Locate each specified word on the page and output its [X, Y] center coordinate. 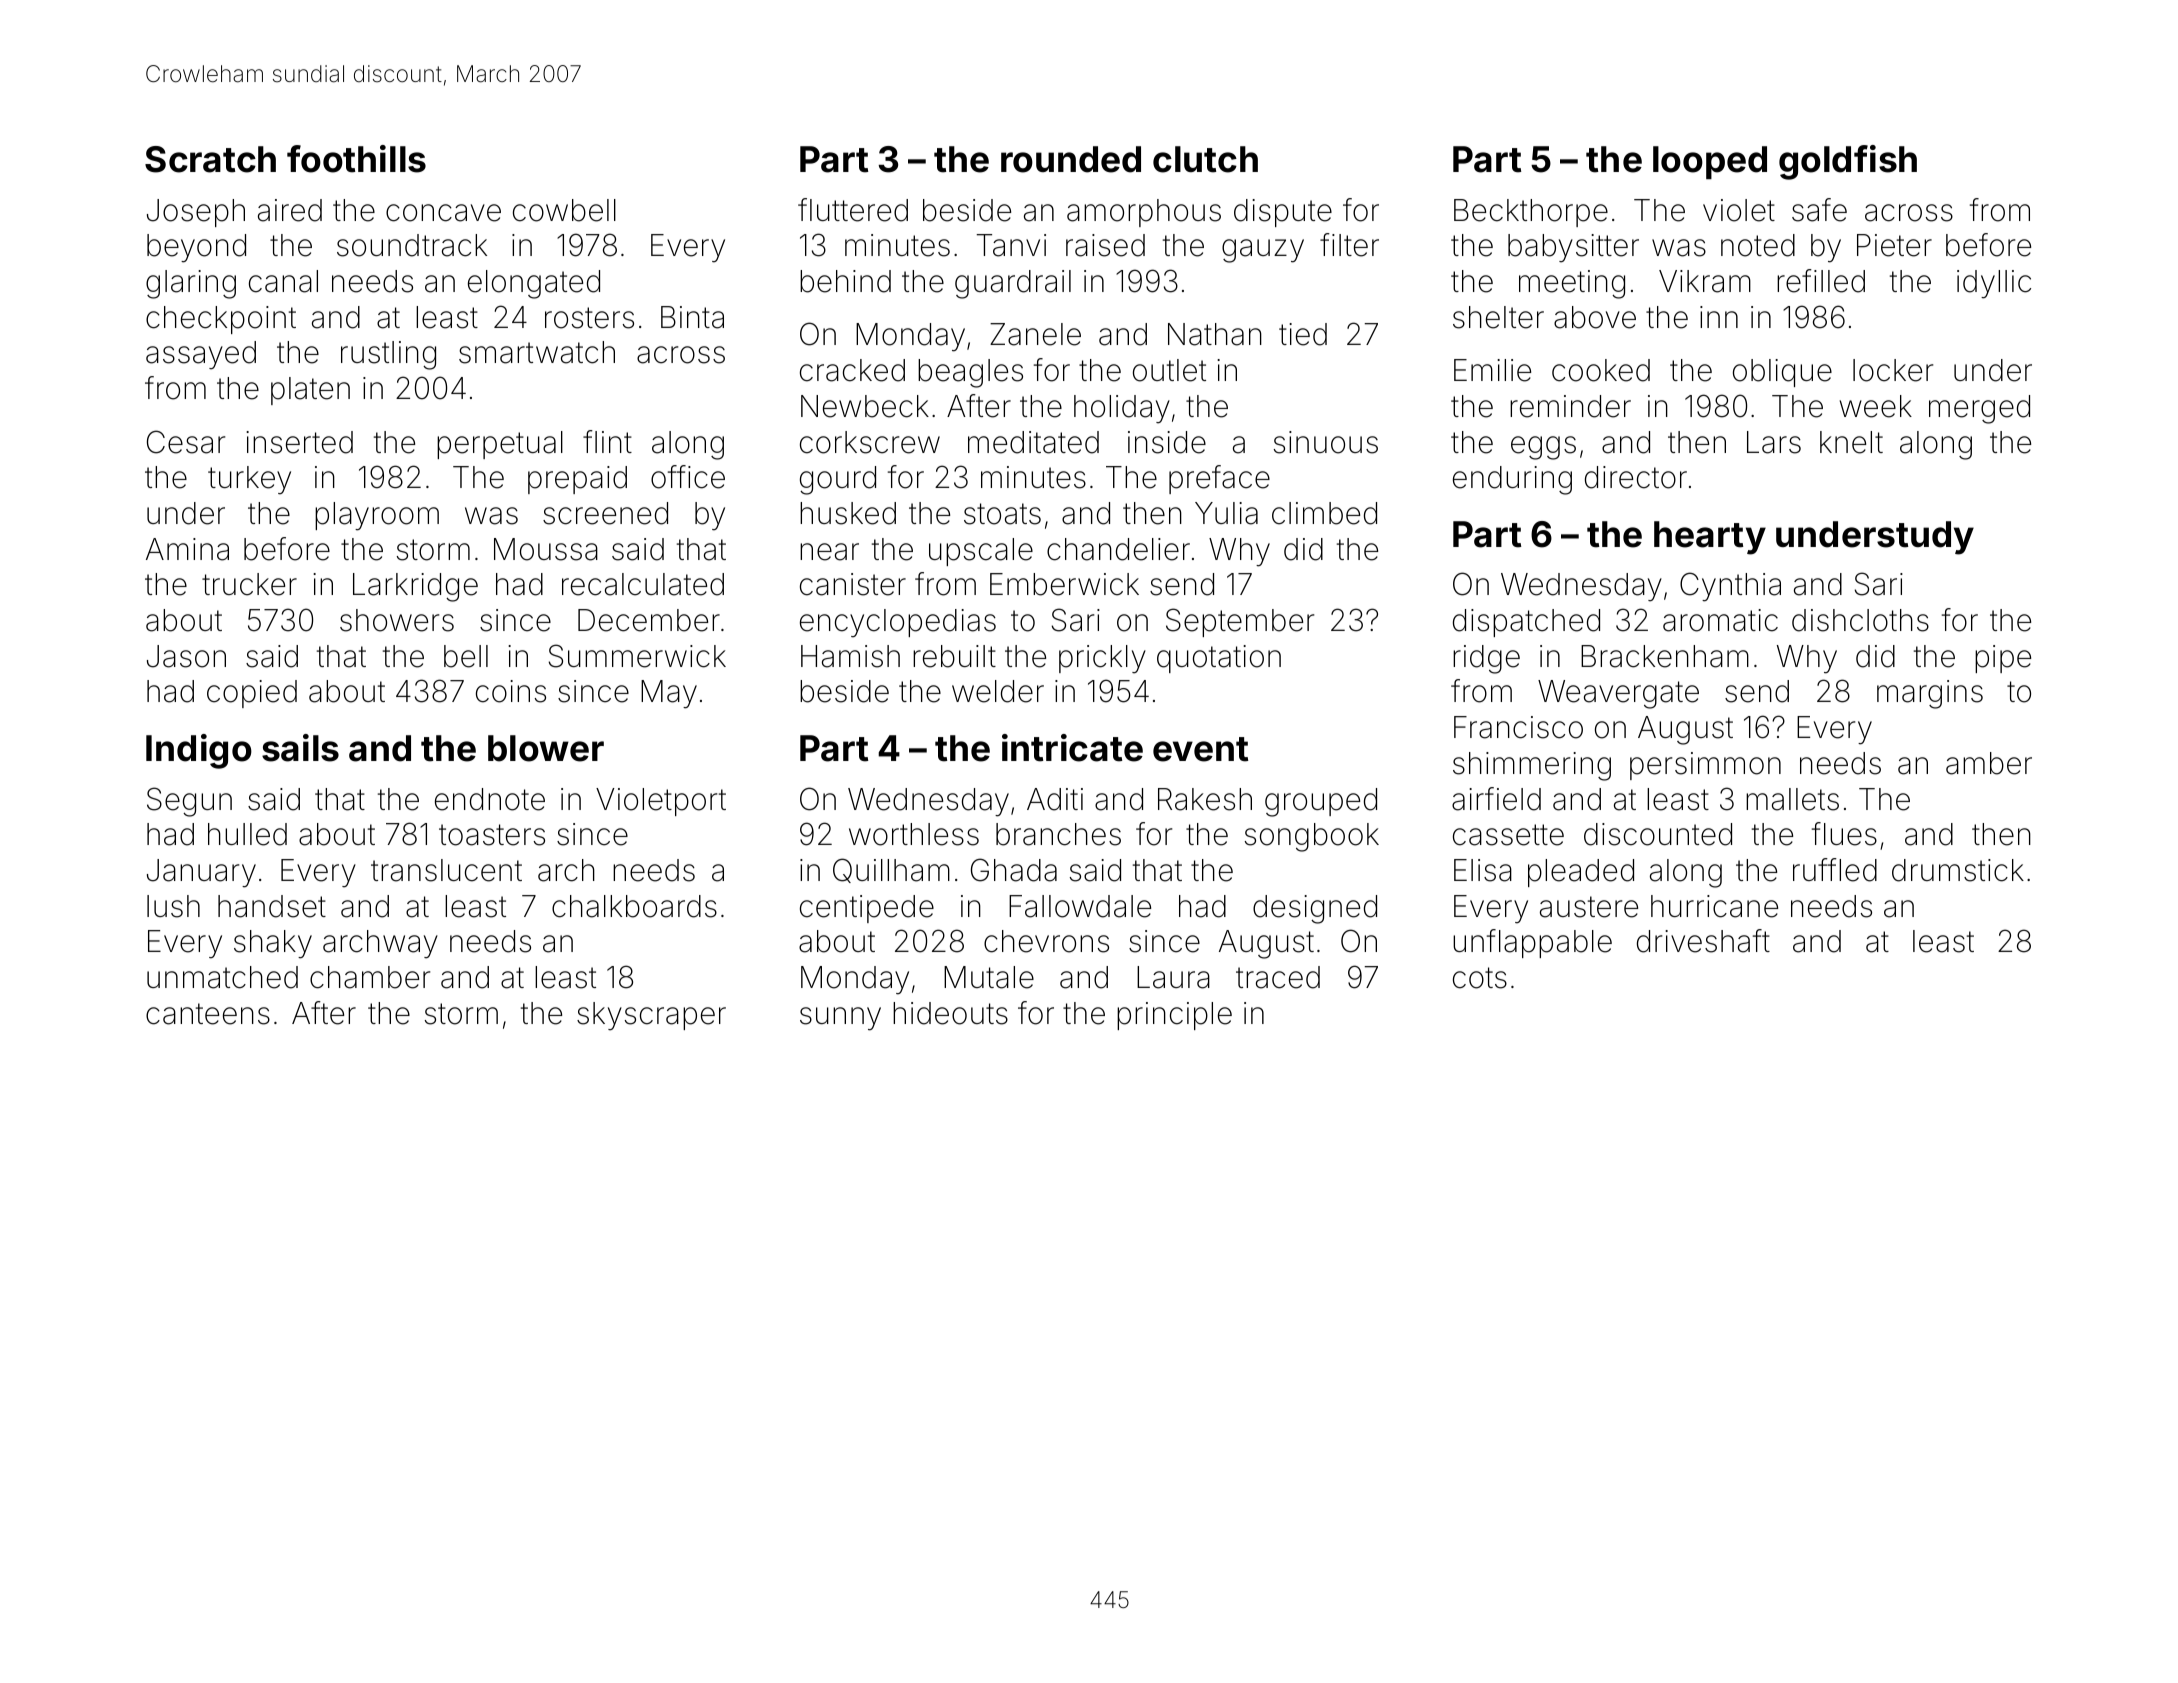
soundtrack [412, 245]
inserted [299, 442]
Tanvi [1011, 245]
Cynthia [1730, 587]
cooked [1601, 370]
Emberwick [1064, 584]
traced [1278, 977]
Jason [186, 656]
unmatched [222, 977]
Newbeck [865, 406]
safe [1819, 210]
